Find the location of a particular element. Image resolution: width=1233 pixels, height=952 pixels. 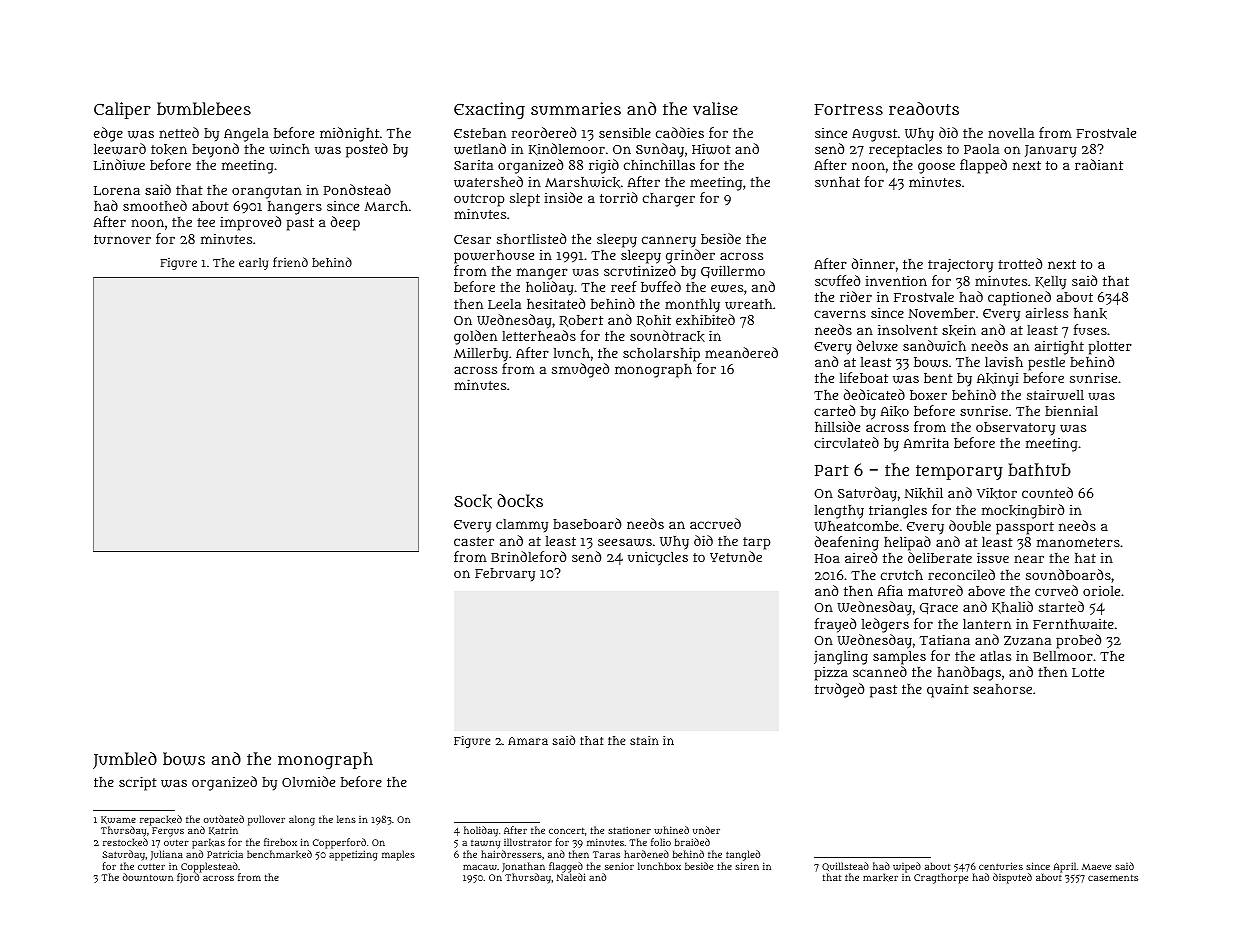

Sock is located at coordinates (473, 501).
